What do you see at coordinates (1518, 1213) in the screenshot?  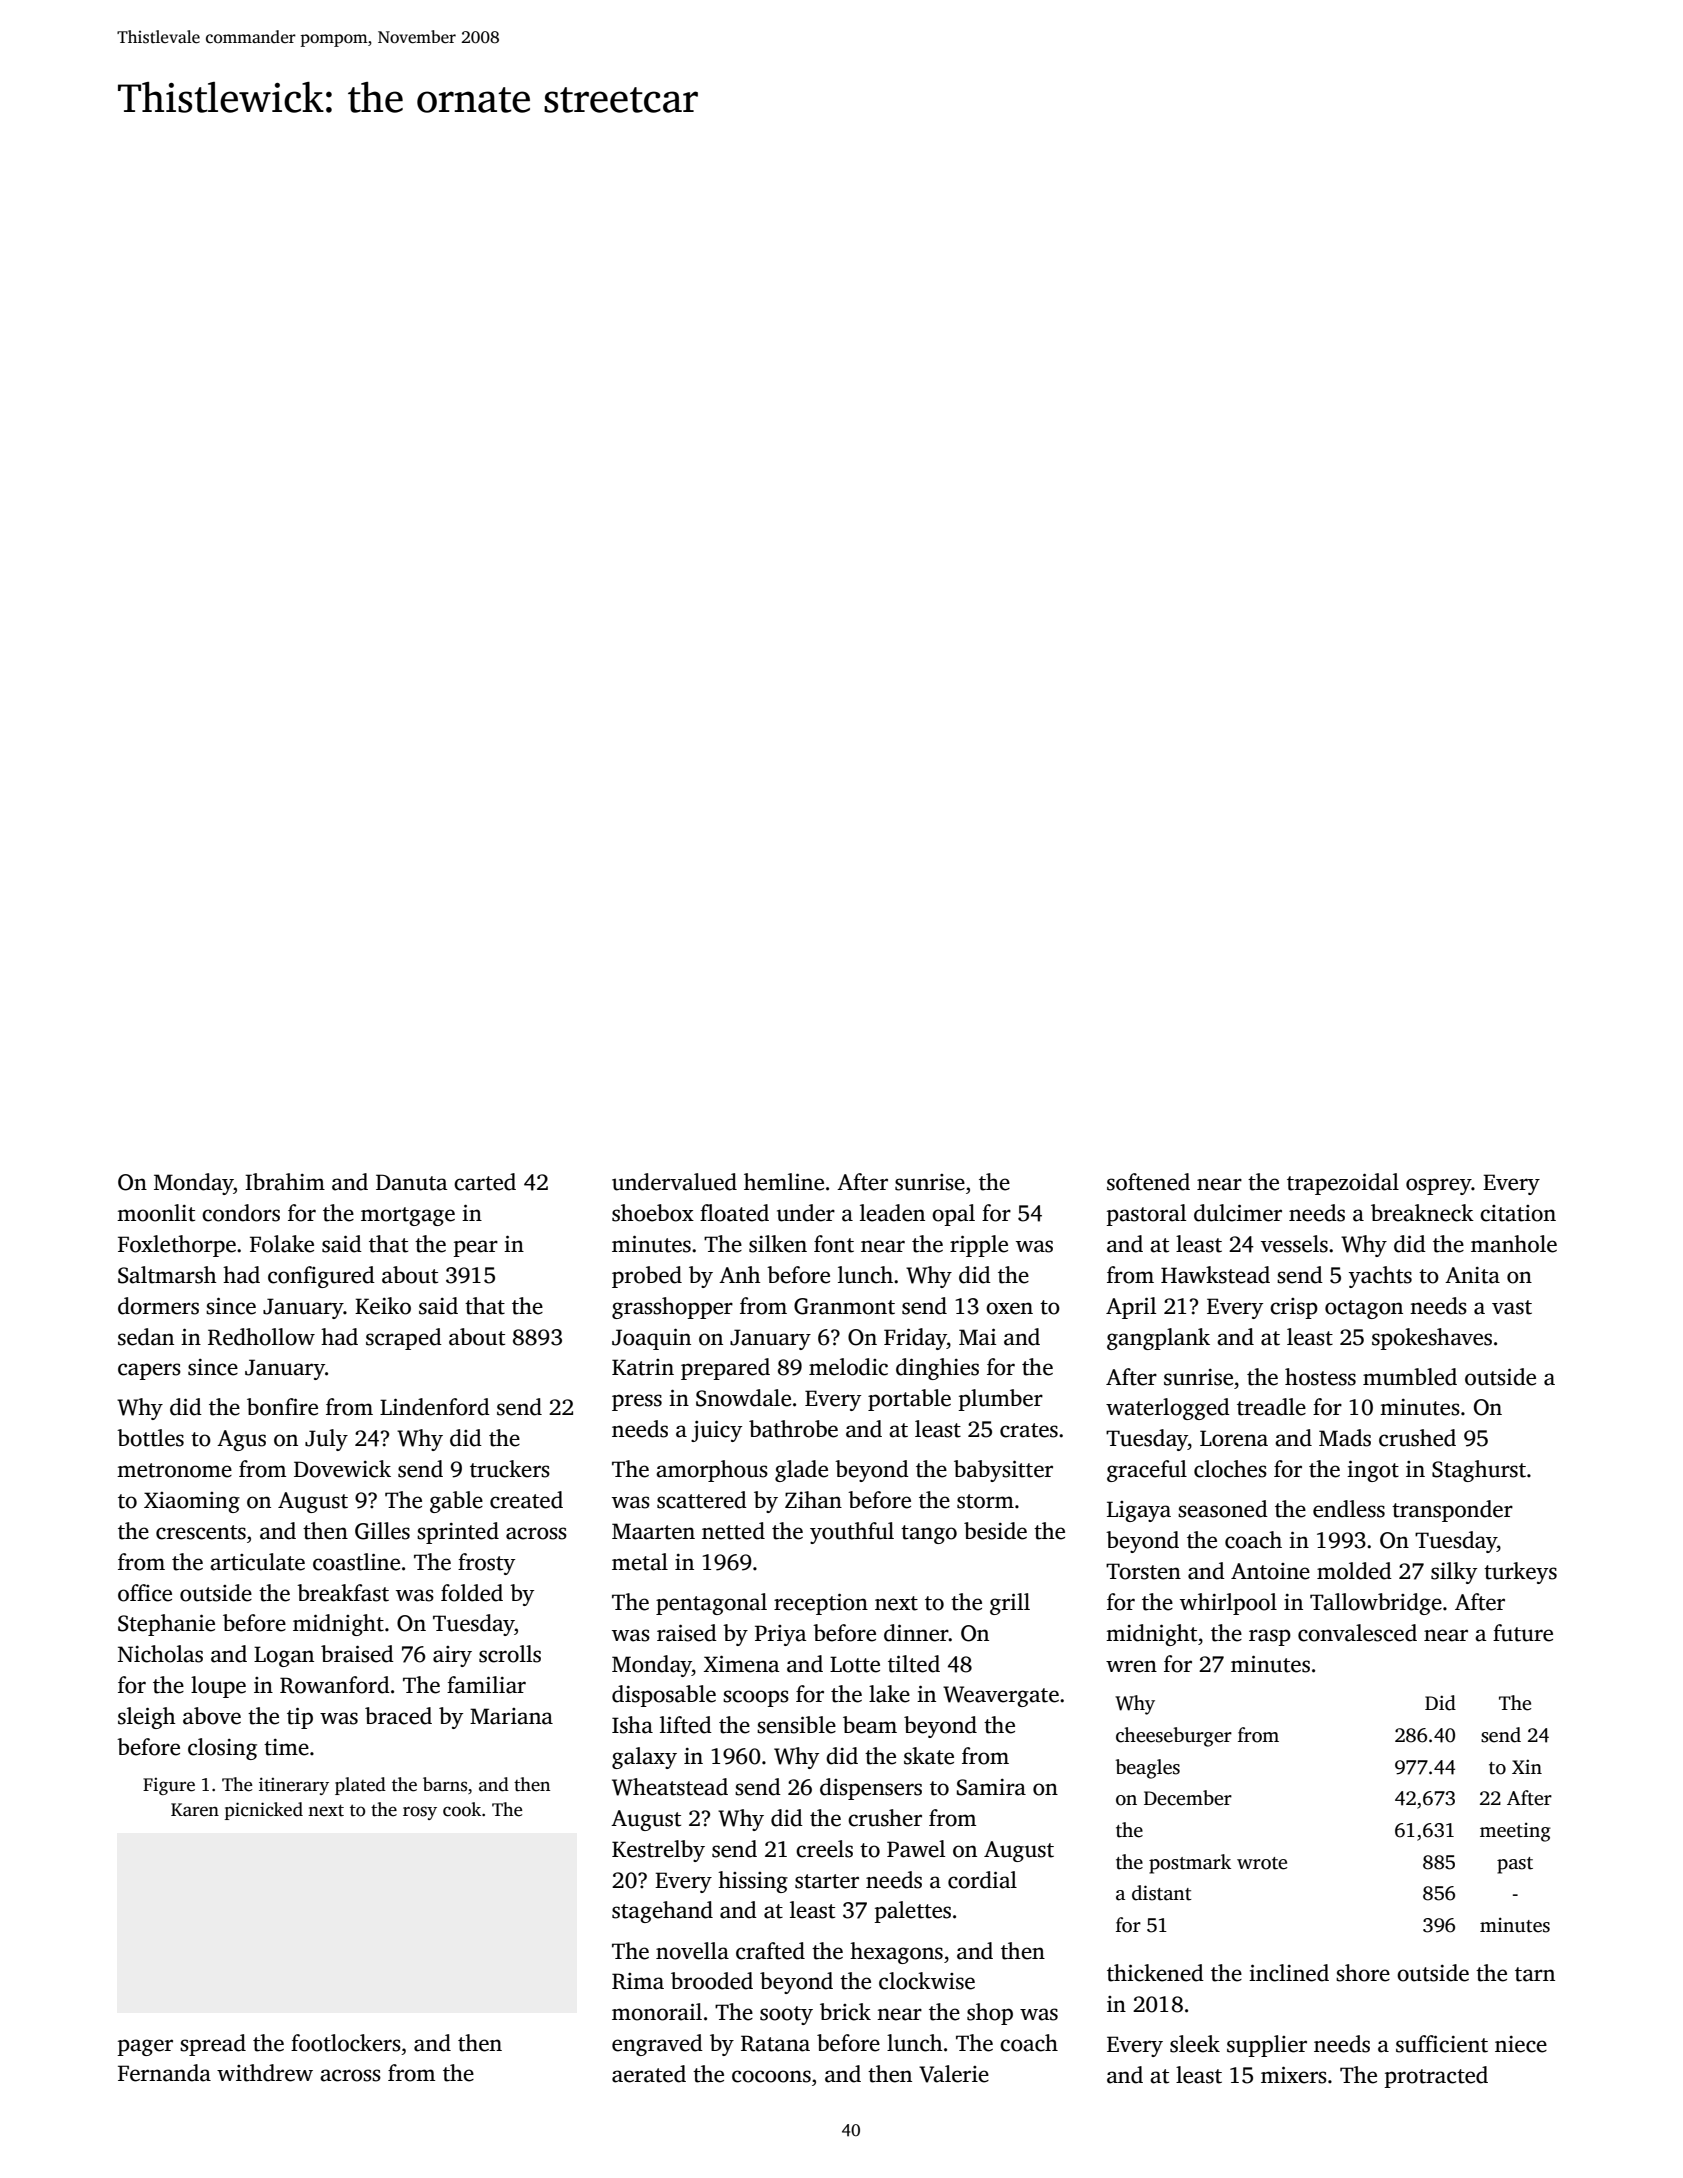 I see `citation` at bounding box center [1518, 1213].
